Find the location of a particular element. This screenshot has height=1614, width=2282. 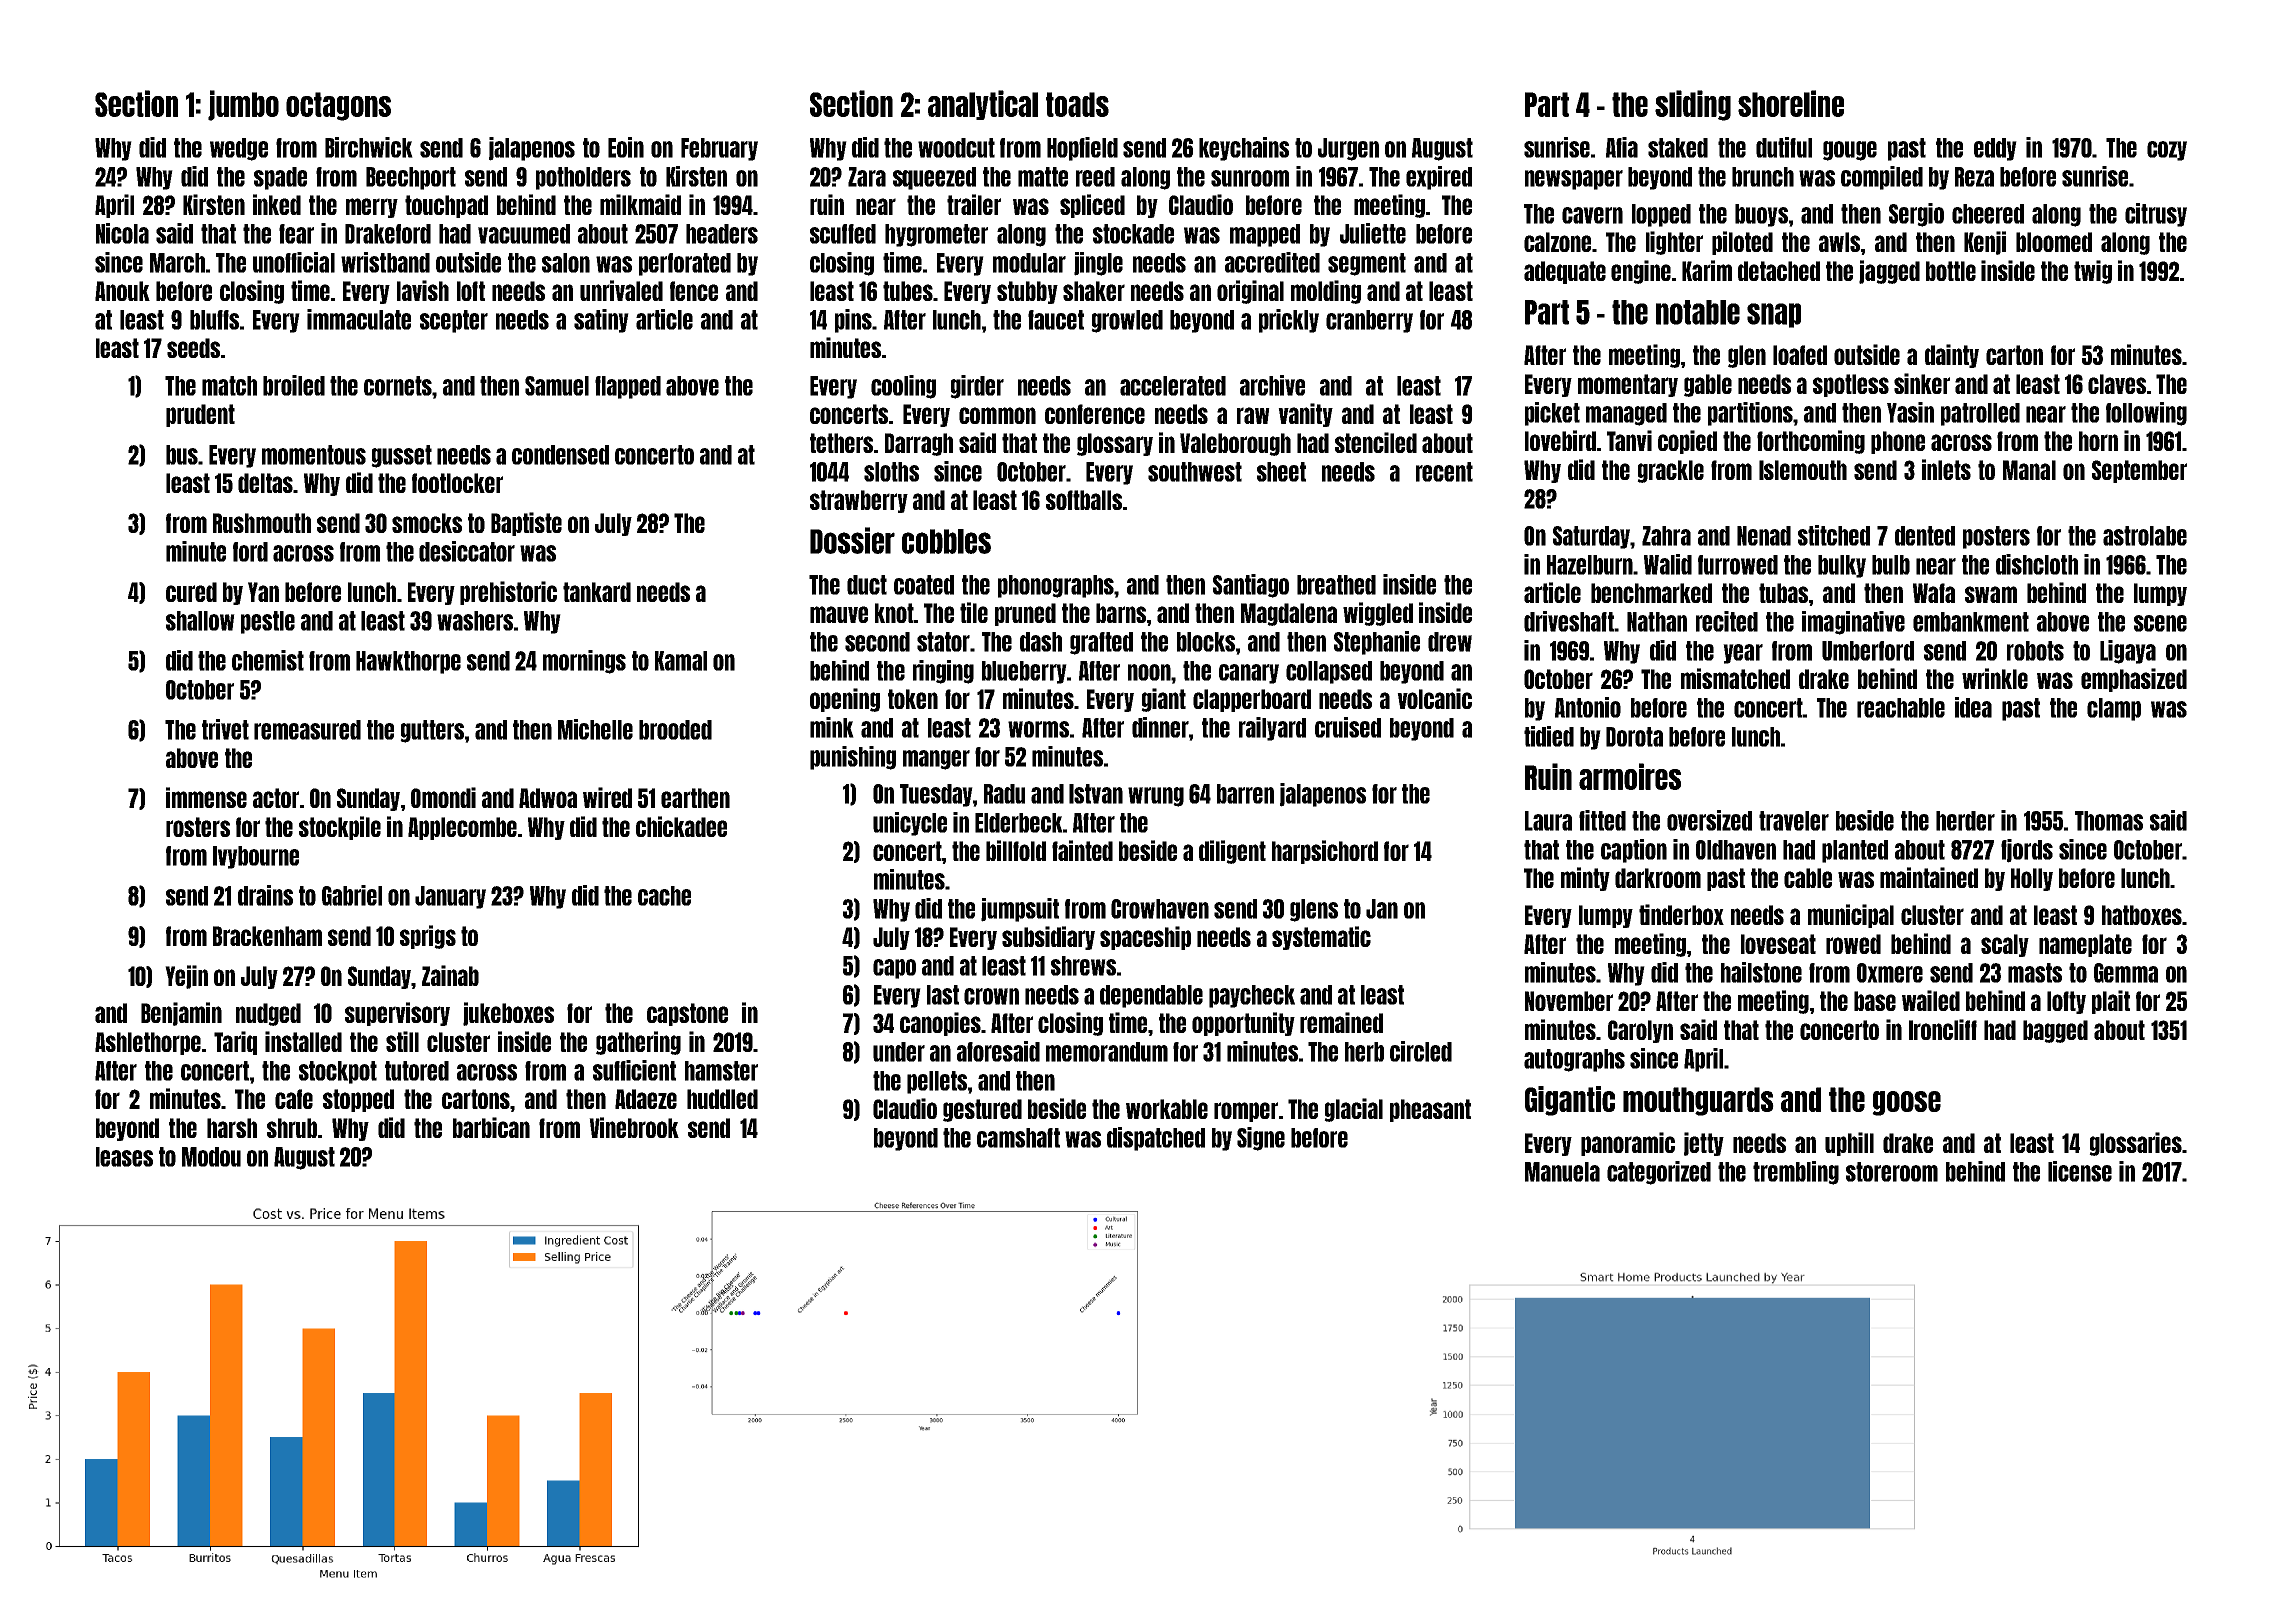

Zahra is located at coordinates (1666, 536).
